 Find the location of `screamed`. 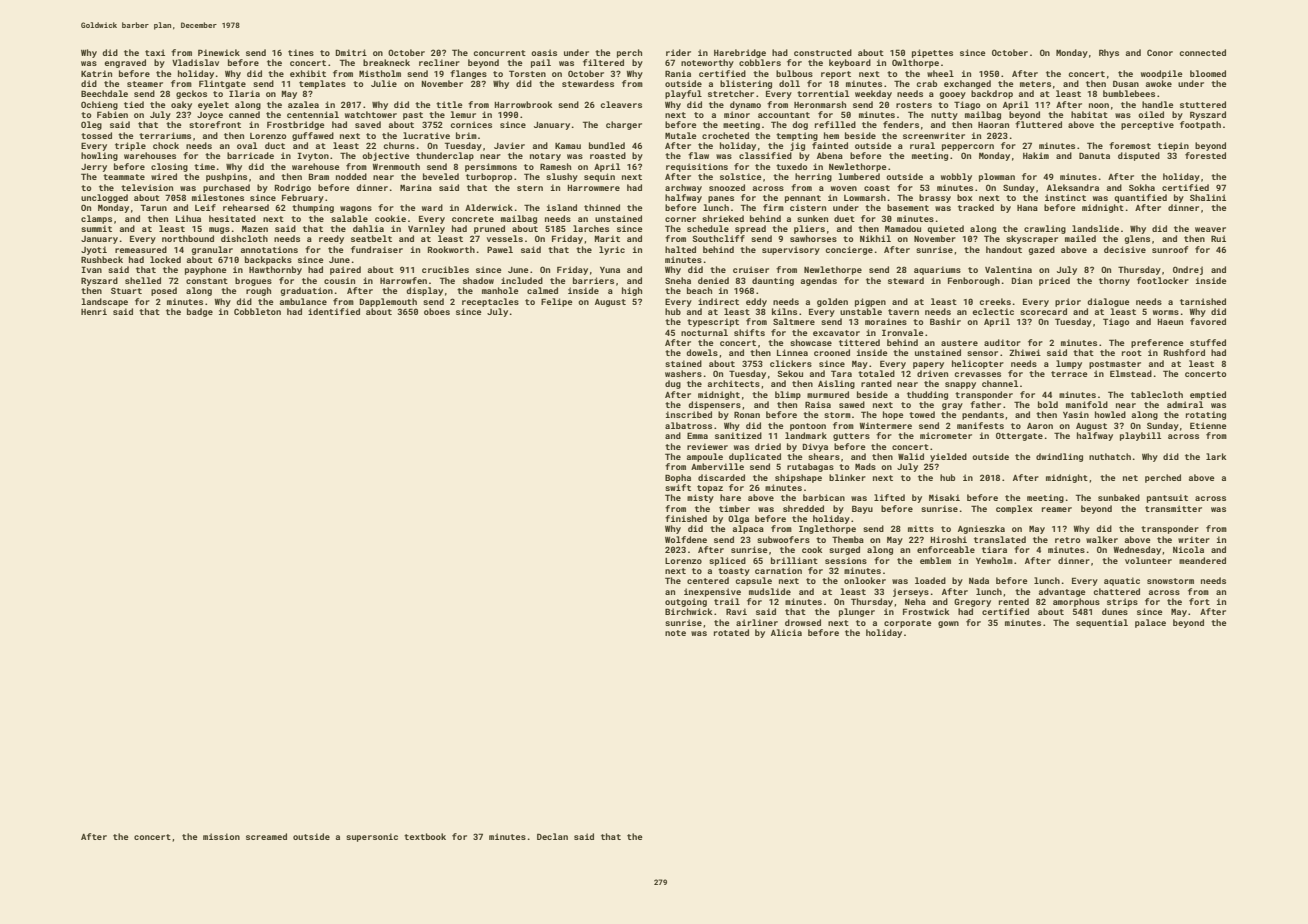

screamed is located at coordinates (266, 836).
